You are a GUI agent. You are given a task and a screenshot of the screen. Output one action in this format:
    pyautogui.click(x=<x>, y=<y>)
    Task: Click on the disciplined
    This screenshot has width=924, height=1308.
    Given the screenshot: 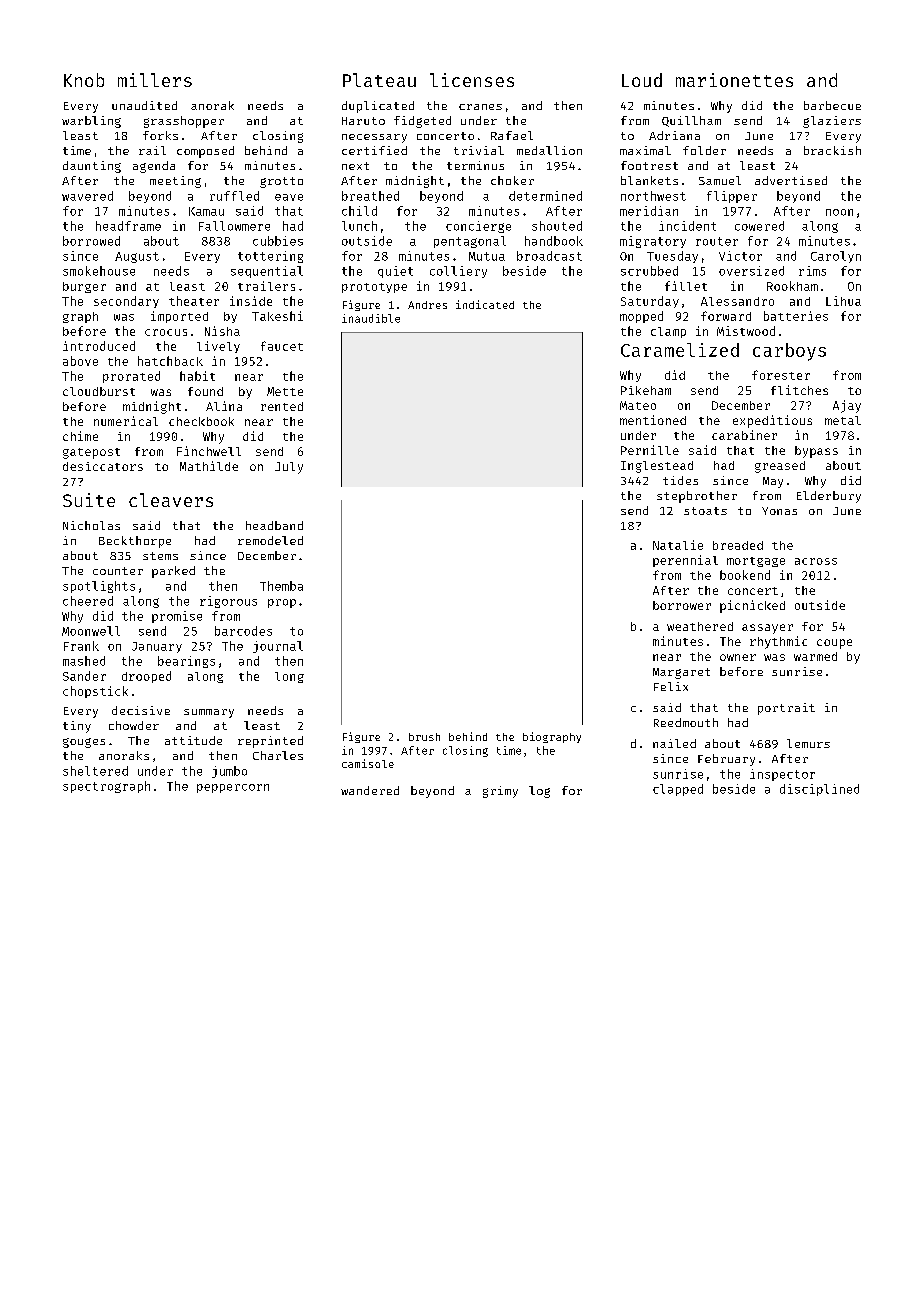 What is the action you would take?
    pyautogui.click(x=819, y=790)
